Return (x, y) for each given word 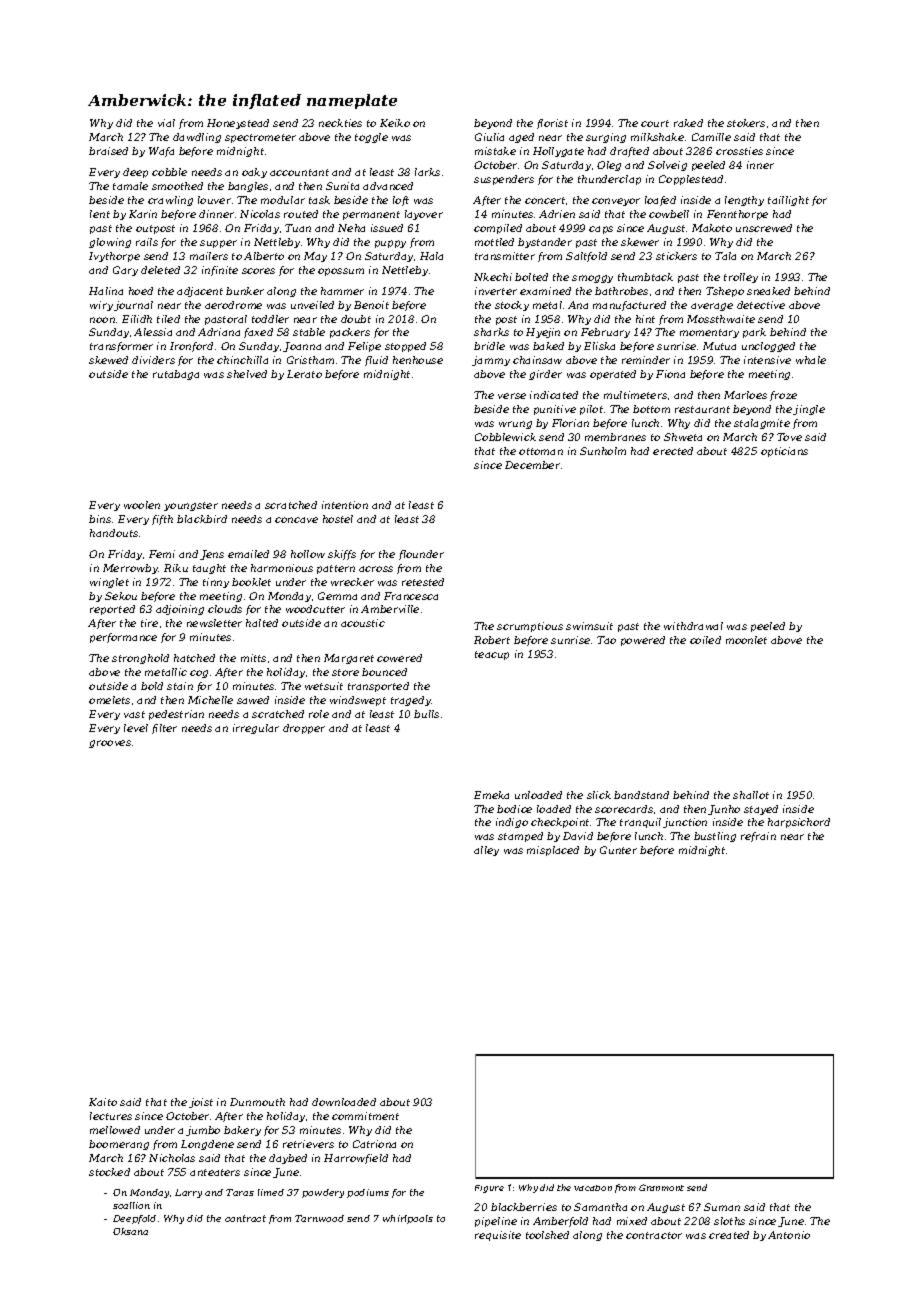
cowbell (669, 214)
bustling (715, 837)
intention (345, 505)
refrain (758, 837)
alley (486, 851)
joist (201, 1103)
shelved (247, 374)
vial (166, 123)
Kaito (103, 1102)
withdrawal (693, 626)
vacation (593, 1188)
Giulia (489, 137)
